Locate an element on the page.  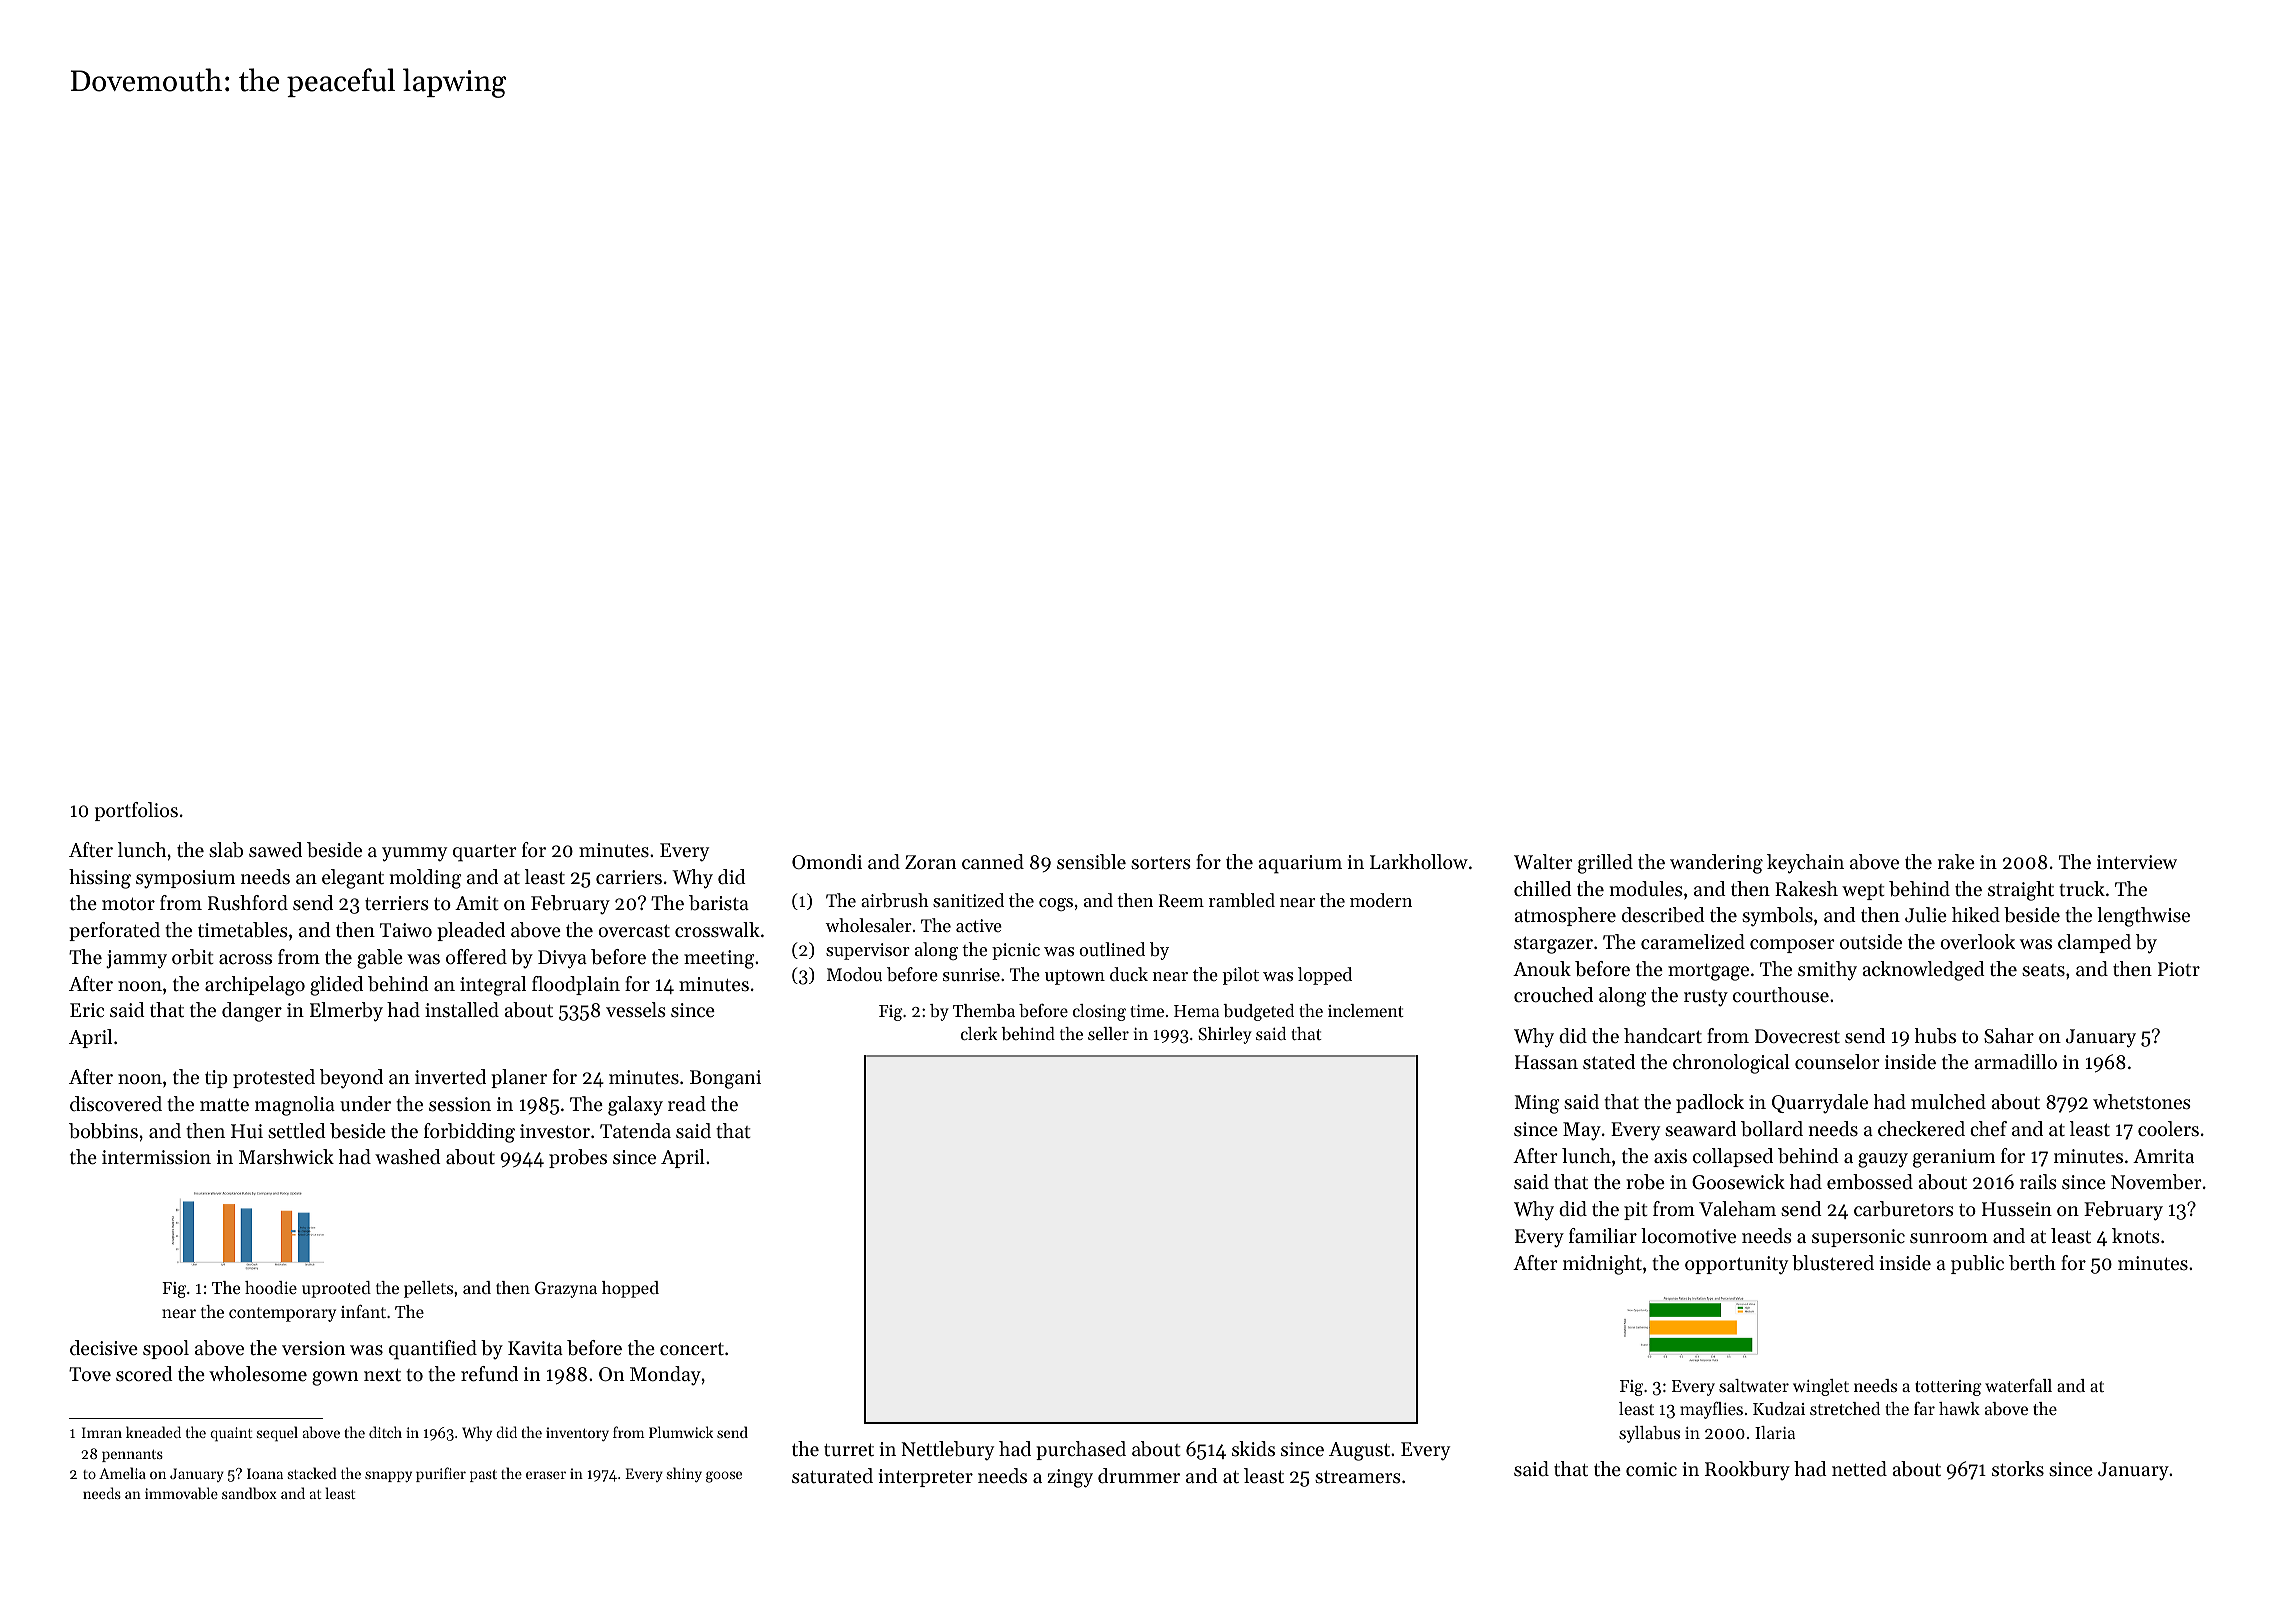
slab is located at coordinates (226, 850).
